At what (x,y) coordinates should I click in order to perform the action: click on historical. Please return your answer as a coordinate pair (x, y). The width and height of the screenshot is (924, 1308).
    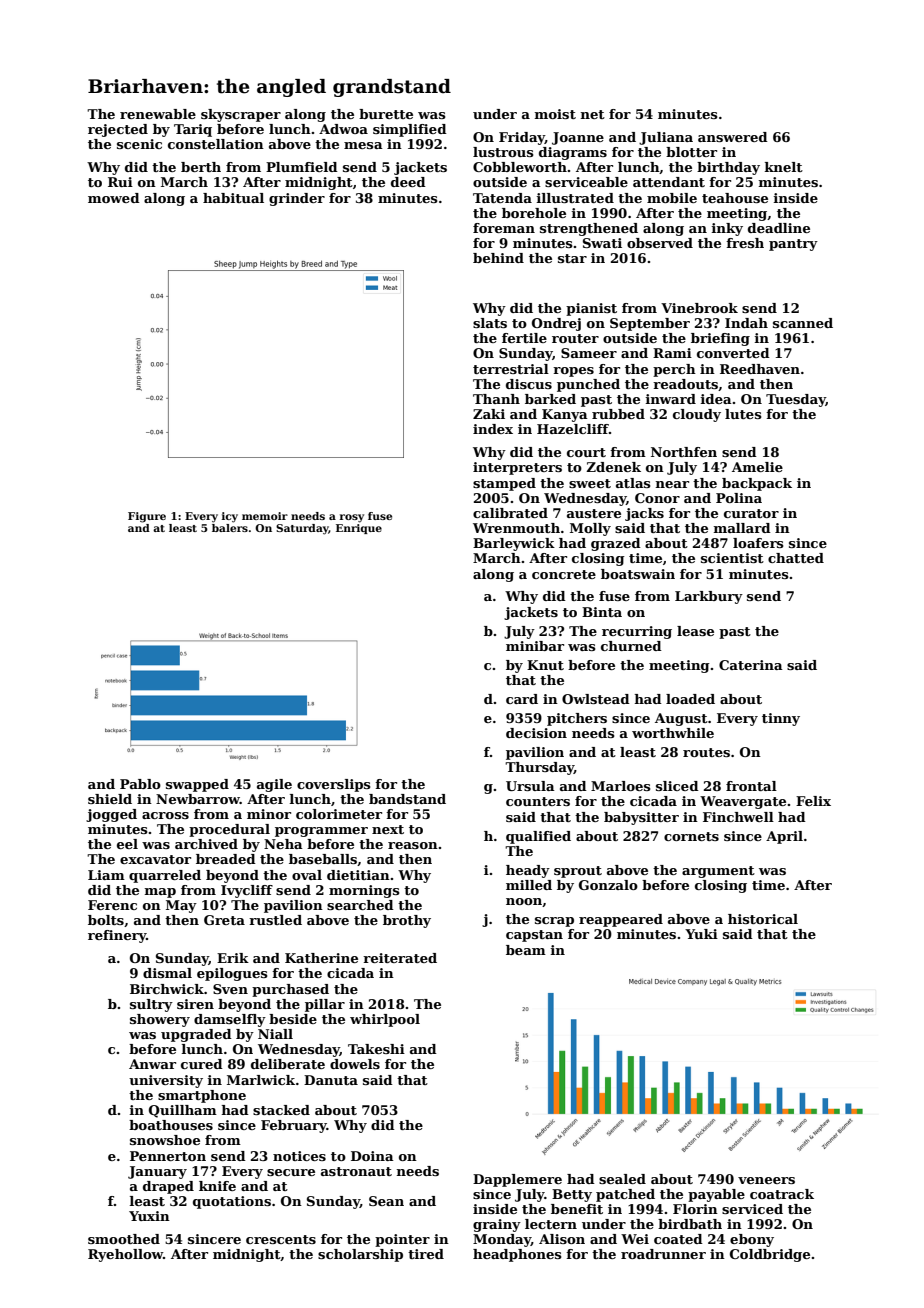
    Looking at the image, I should click on (763, 919).
